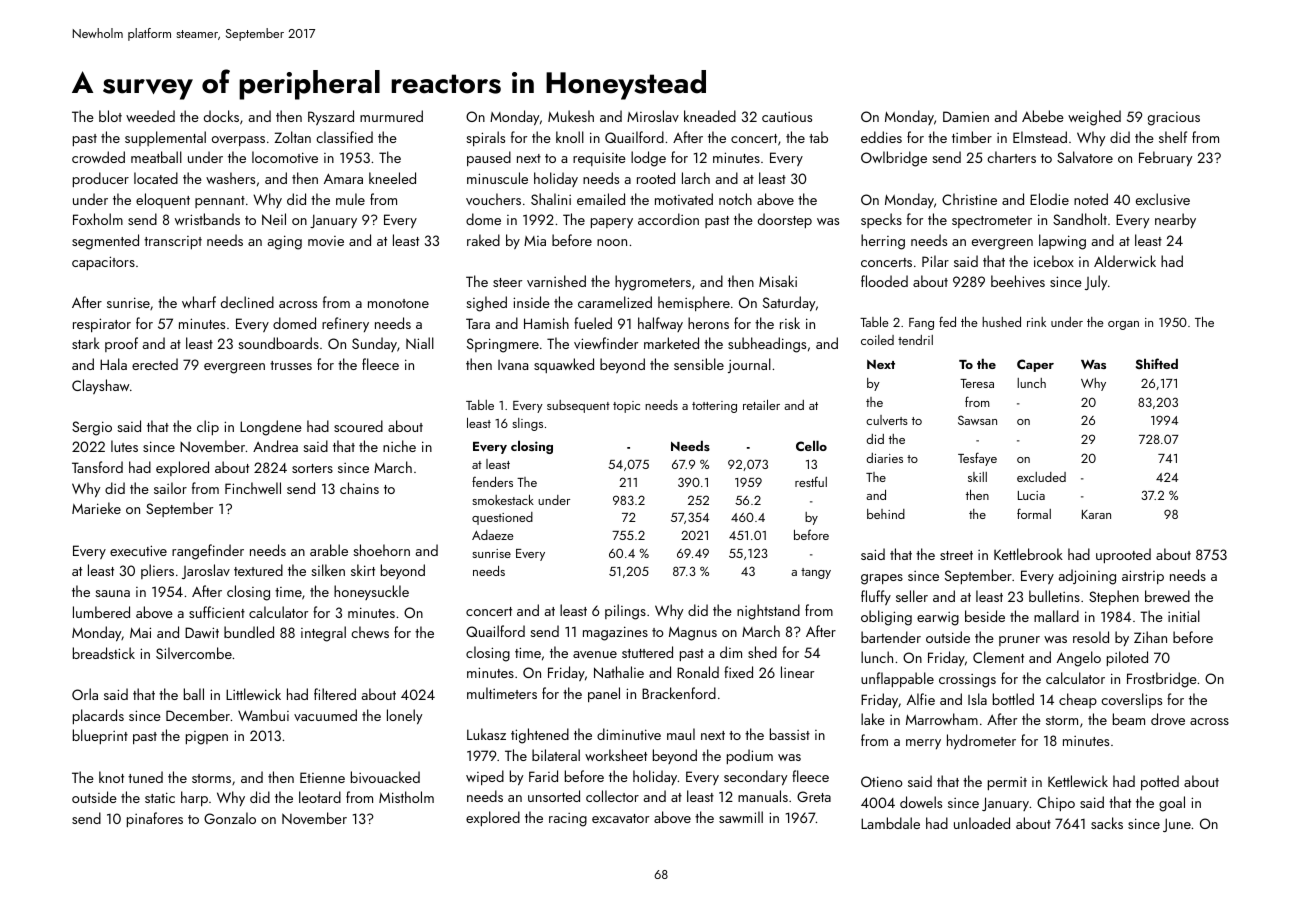 The image size is (1308, 924). What do you see at coordinates (710, 116) in the screenshot?
I see `kneaded` at bounding box center [710, 116].
